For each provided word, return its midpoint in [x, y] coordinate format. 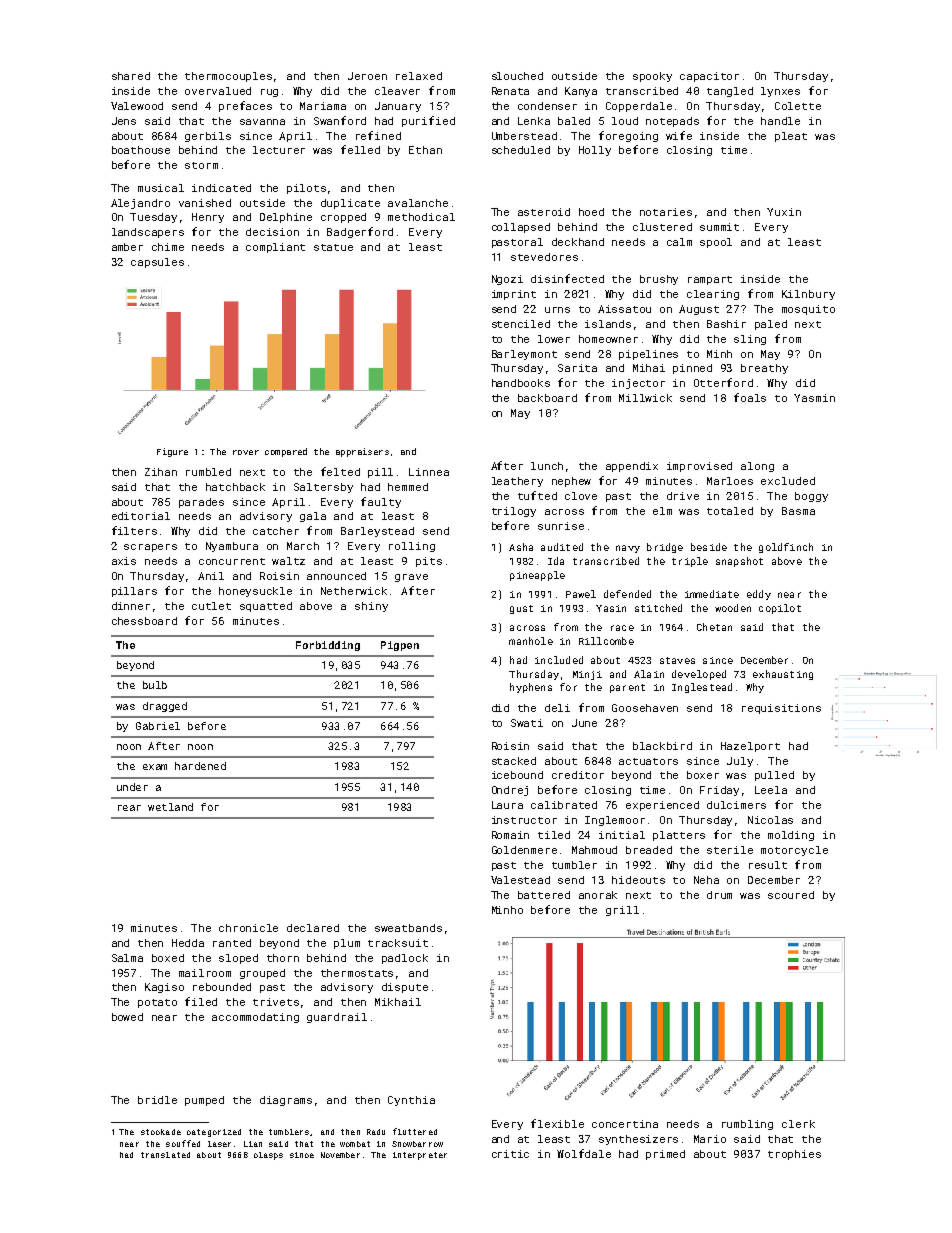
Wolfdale [584, 1153]
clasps [268, 1156]
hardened [200, 766]
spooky [652, 77]
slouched [517, 76]
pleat [791, 137]
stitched [658, 608]
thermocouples [228, 77]
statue [333, 247]
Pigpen [400, 646]
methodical [421, 217]
